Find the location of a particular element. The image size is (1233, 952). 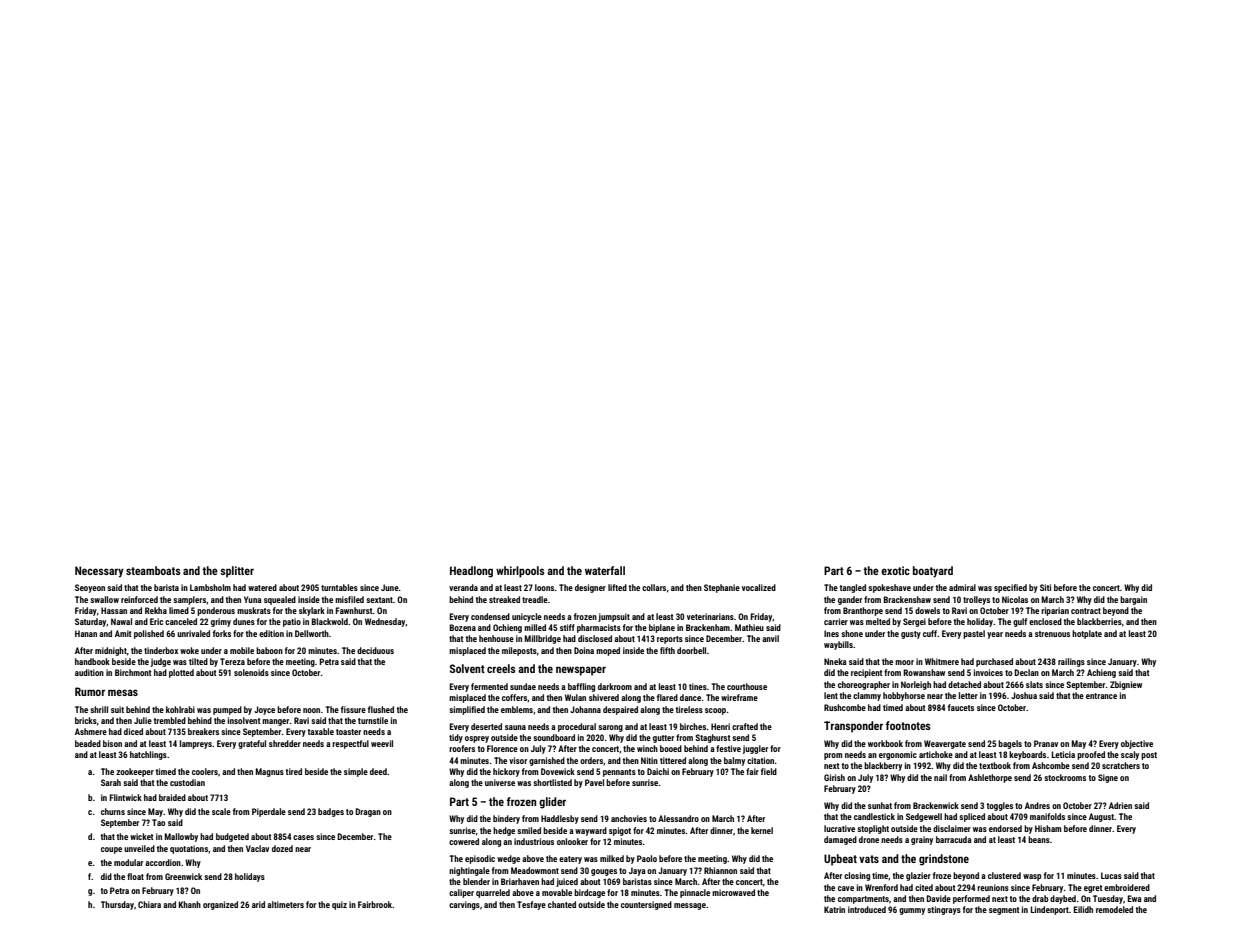

Branthorpe is located at coordinates (863, 611).
